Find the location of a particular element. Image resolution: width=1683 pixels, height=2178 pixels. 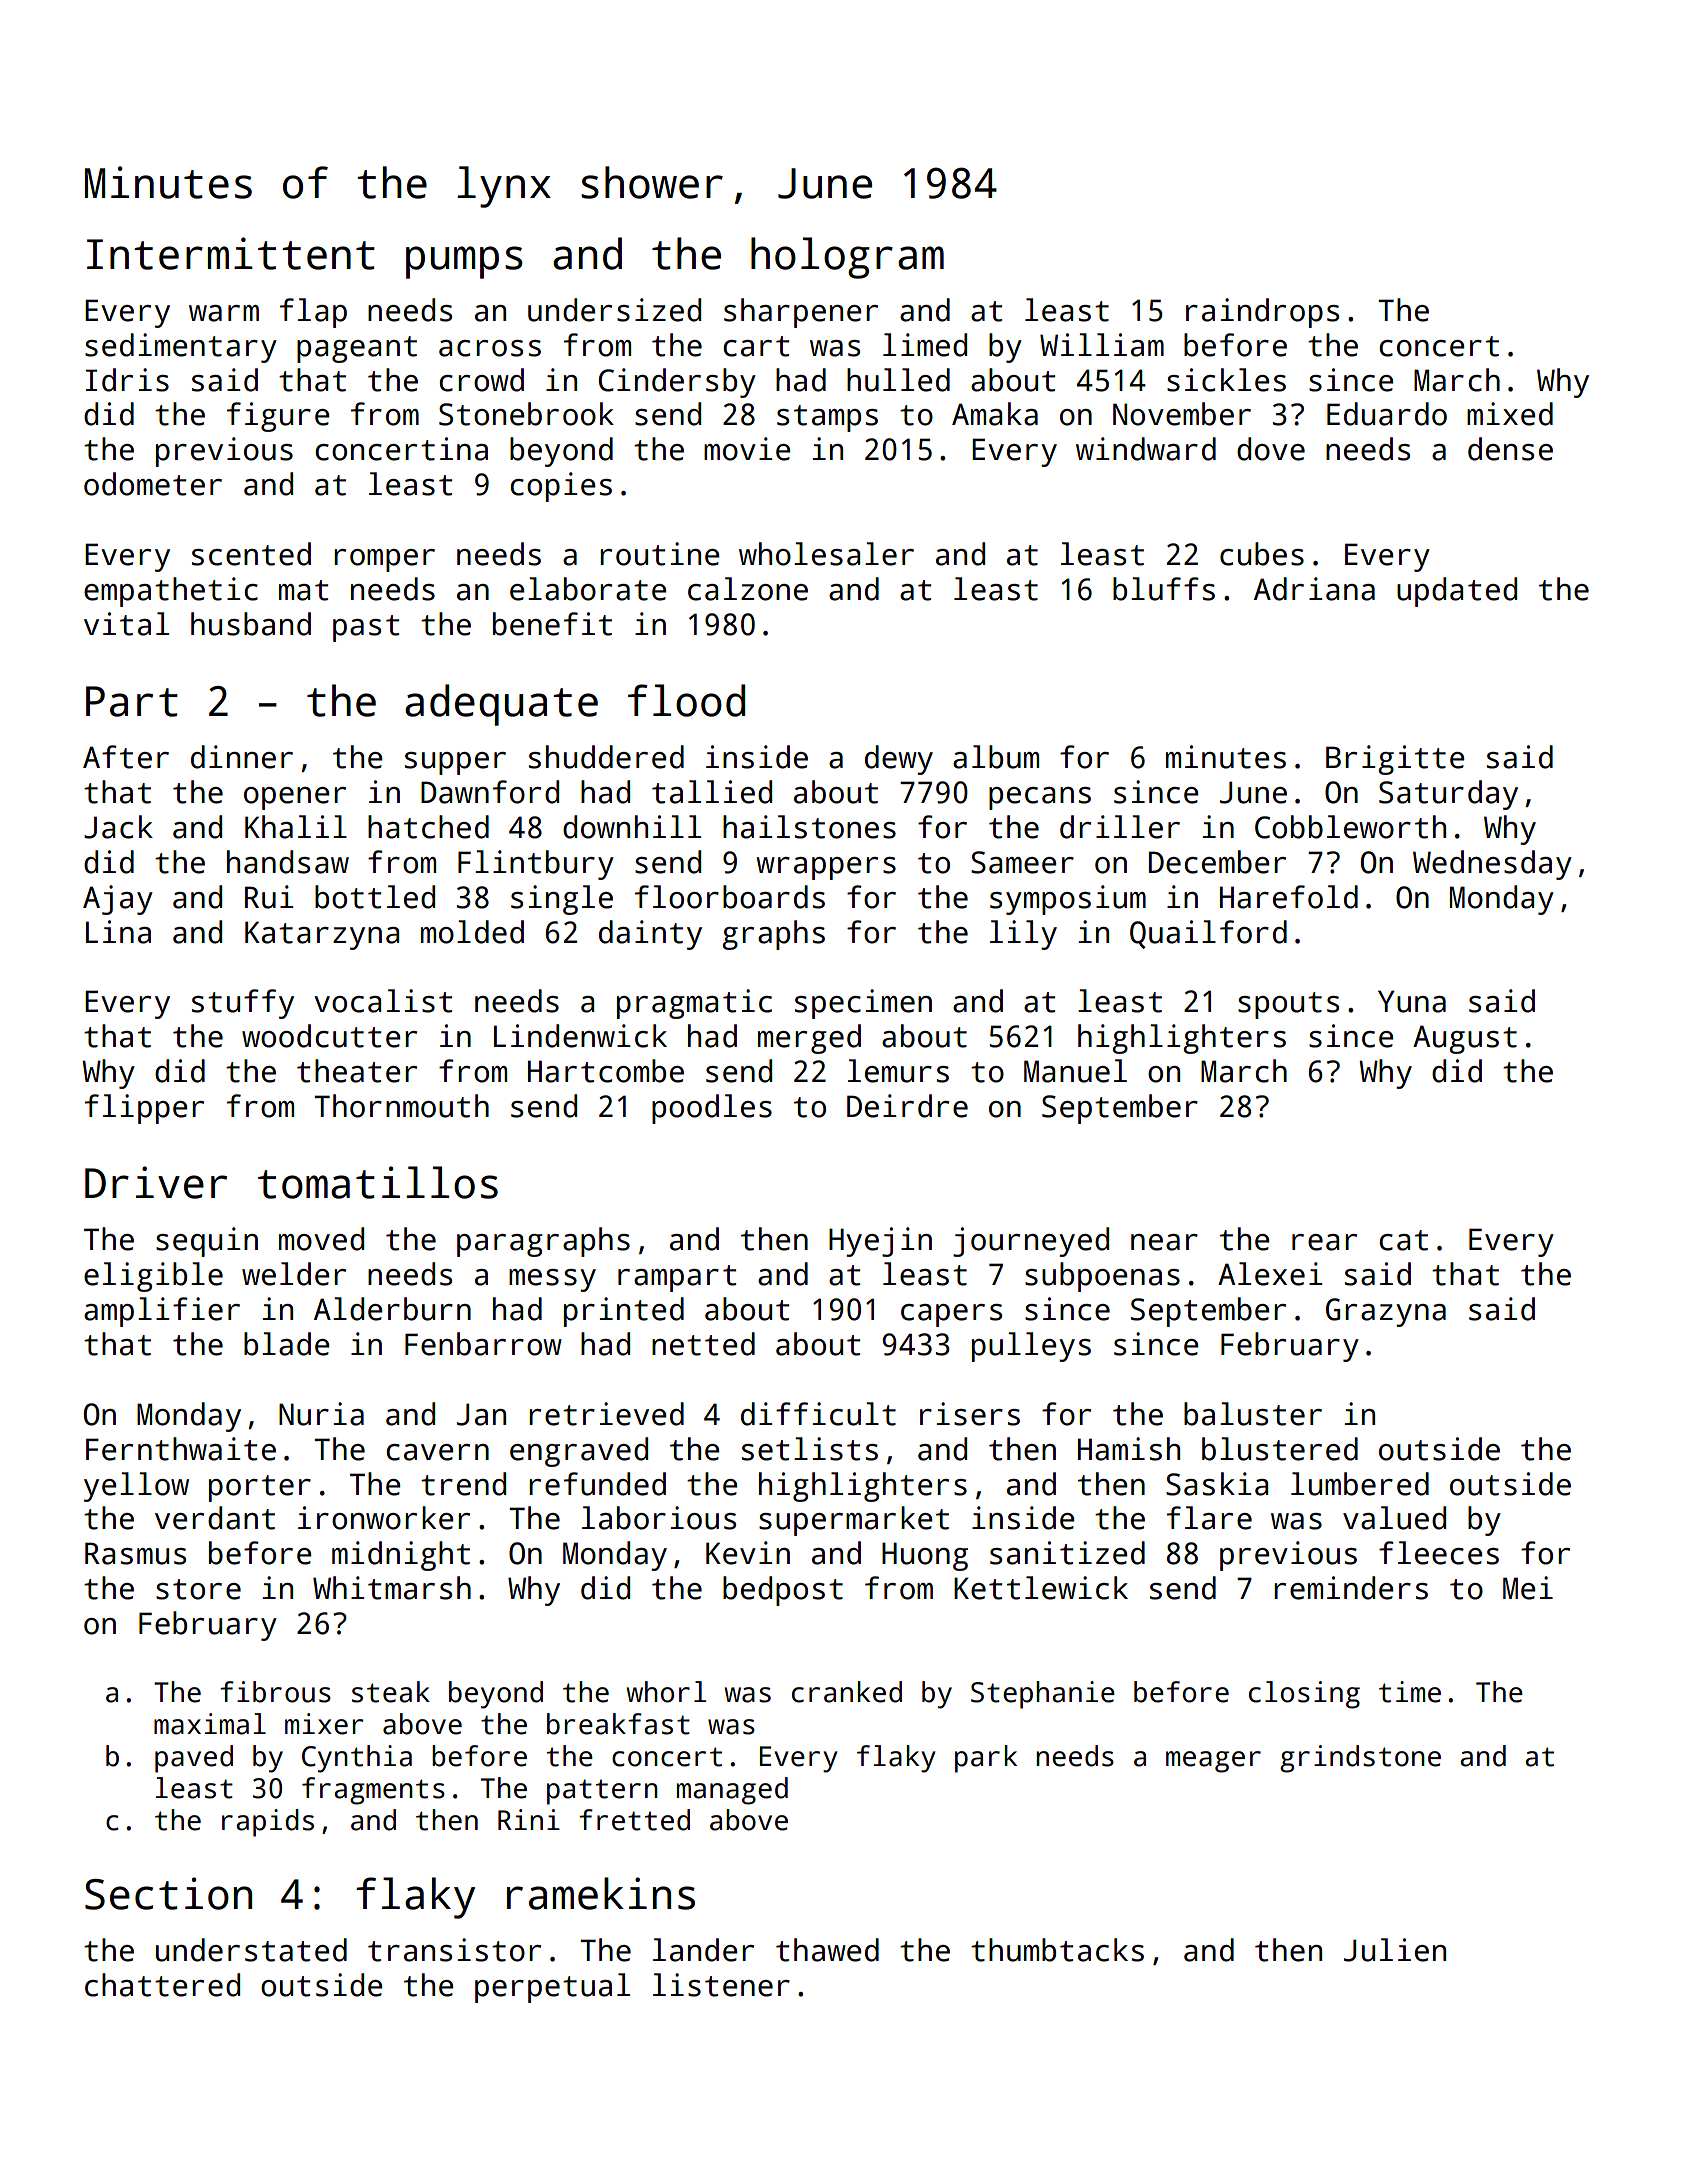

tomatillos is located at coordinates (378, 1182).
